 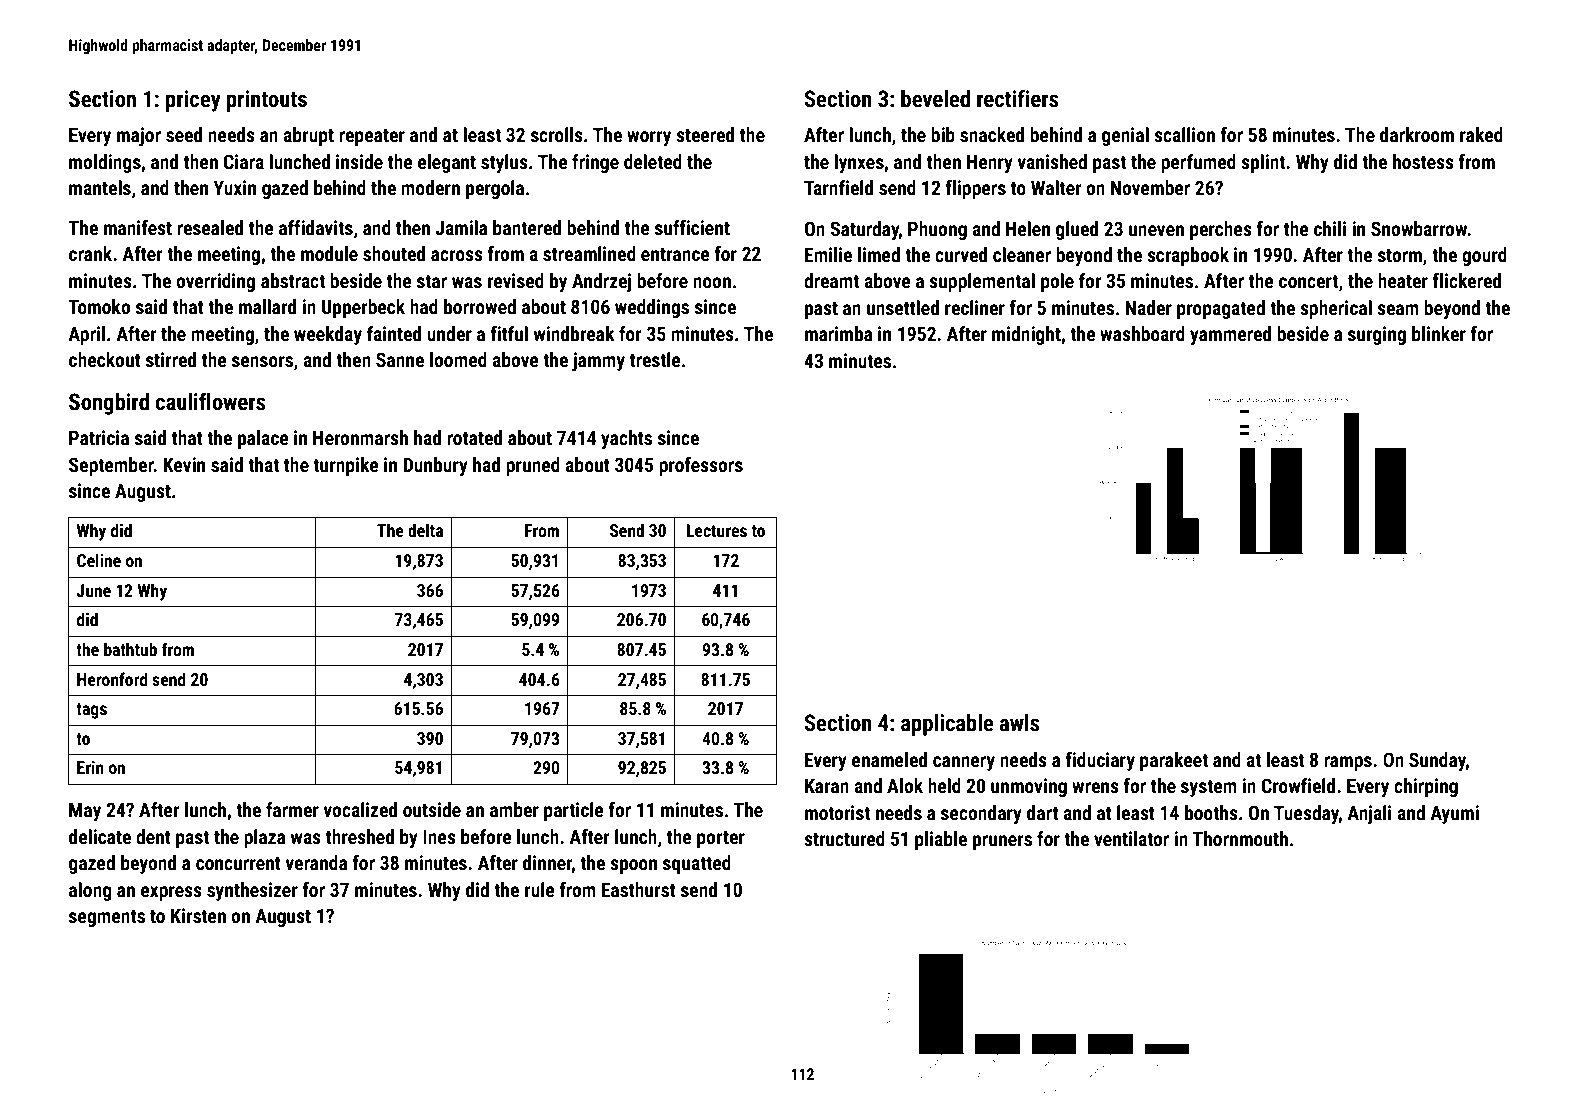 I want to click on beveled, so click(x=935, y=99).
